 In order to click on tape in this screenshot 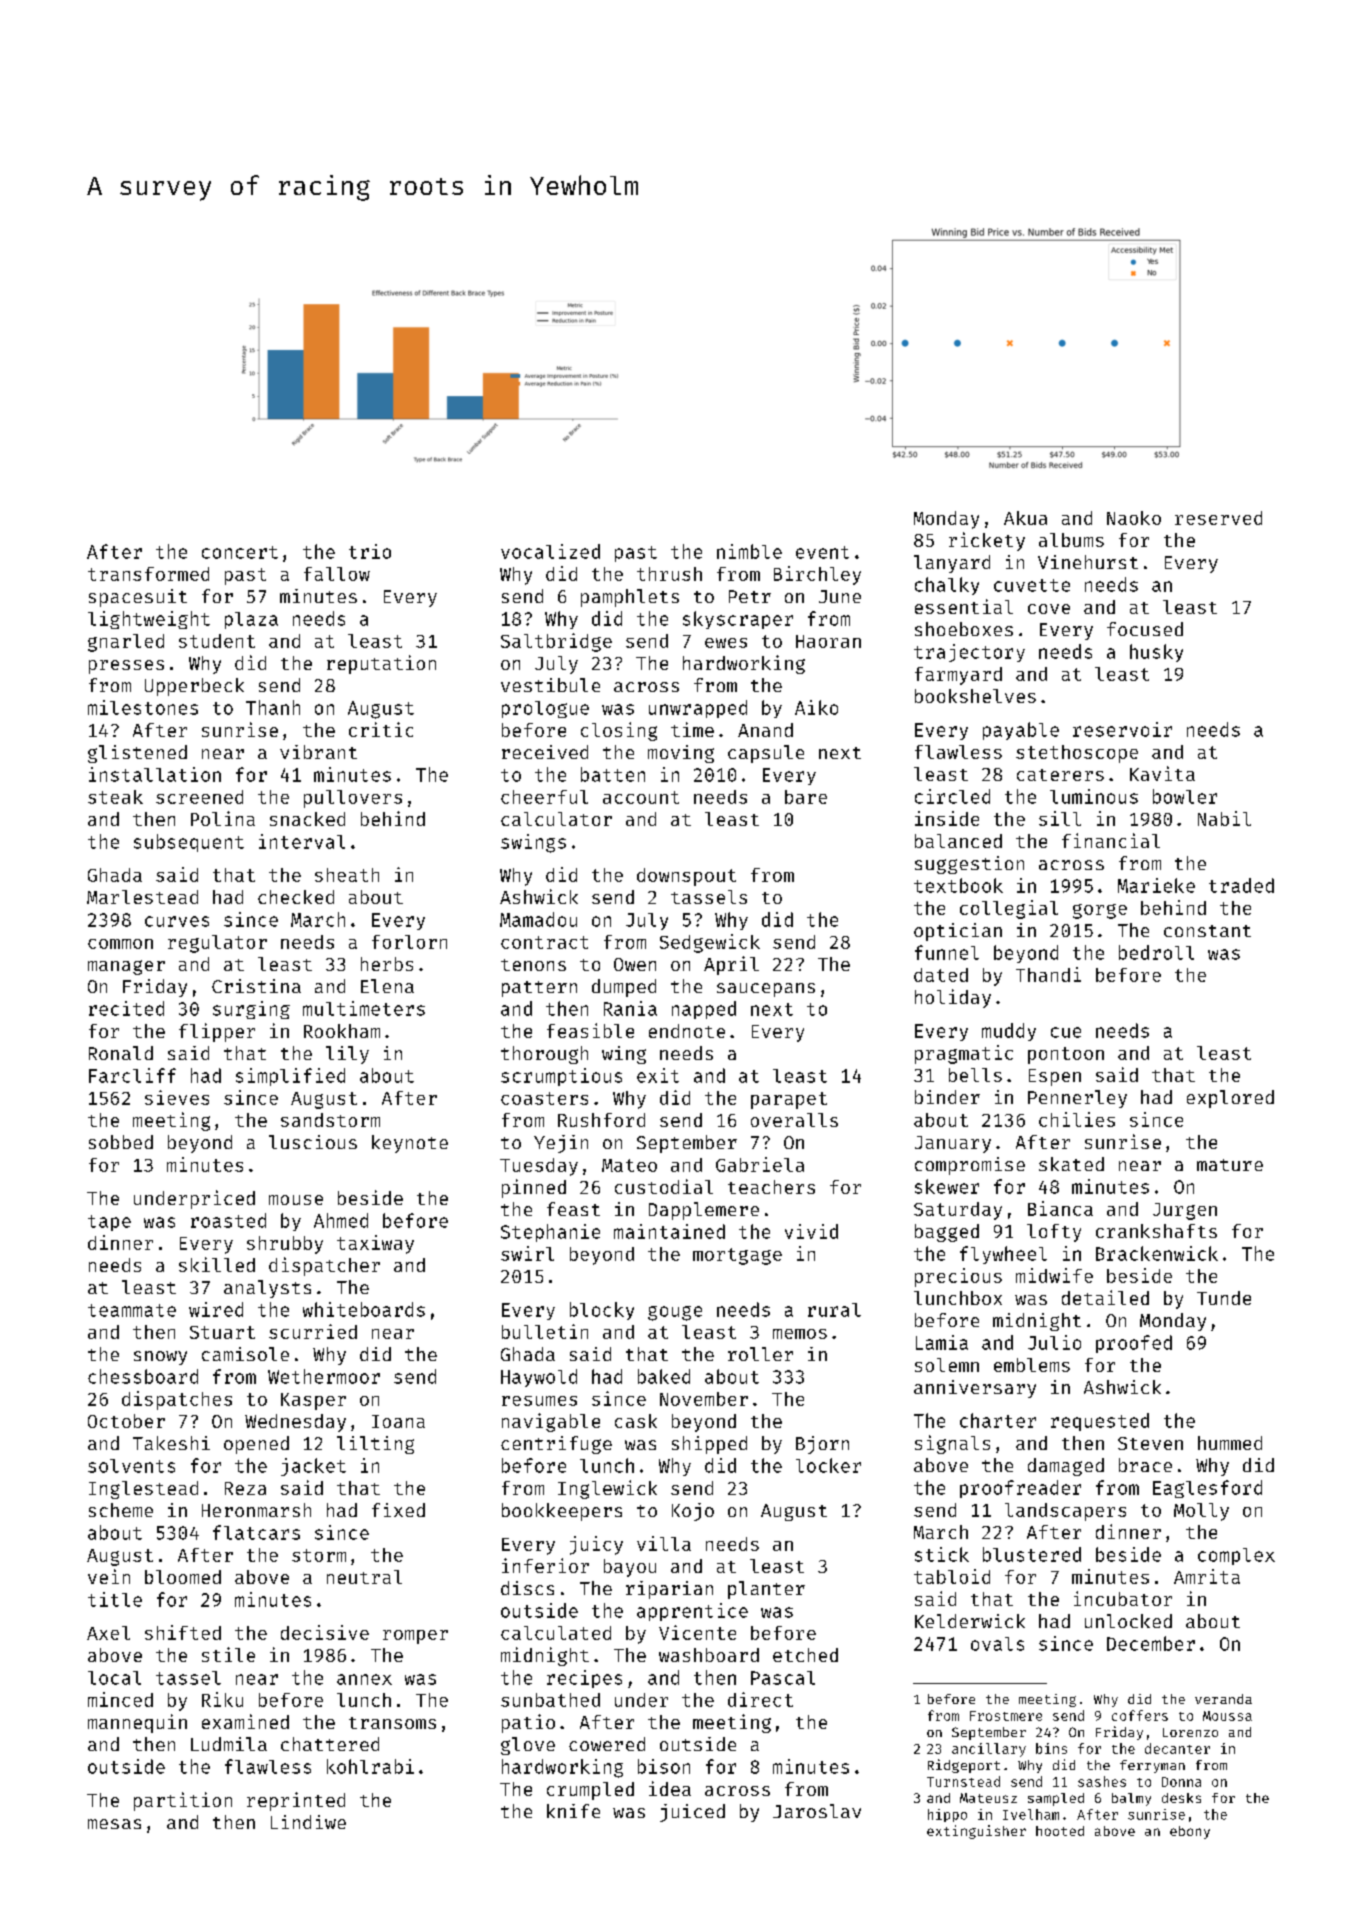, I will do `click(109, 1223)`.
